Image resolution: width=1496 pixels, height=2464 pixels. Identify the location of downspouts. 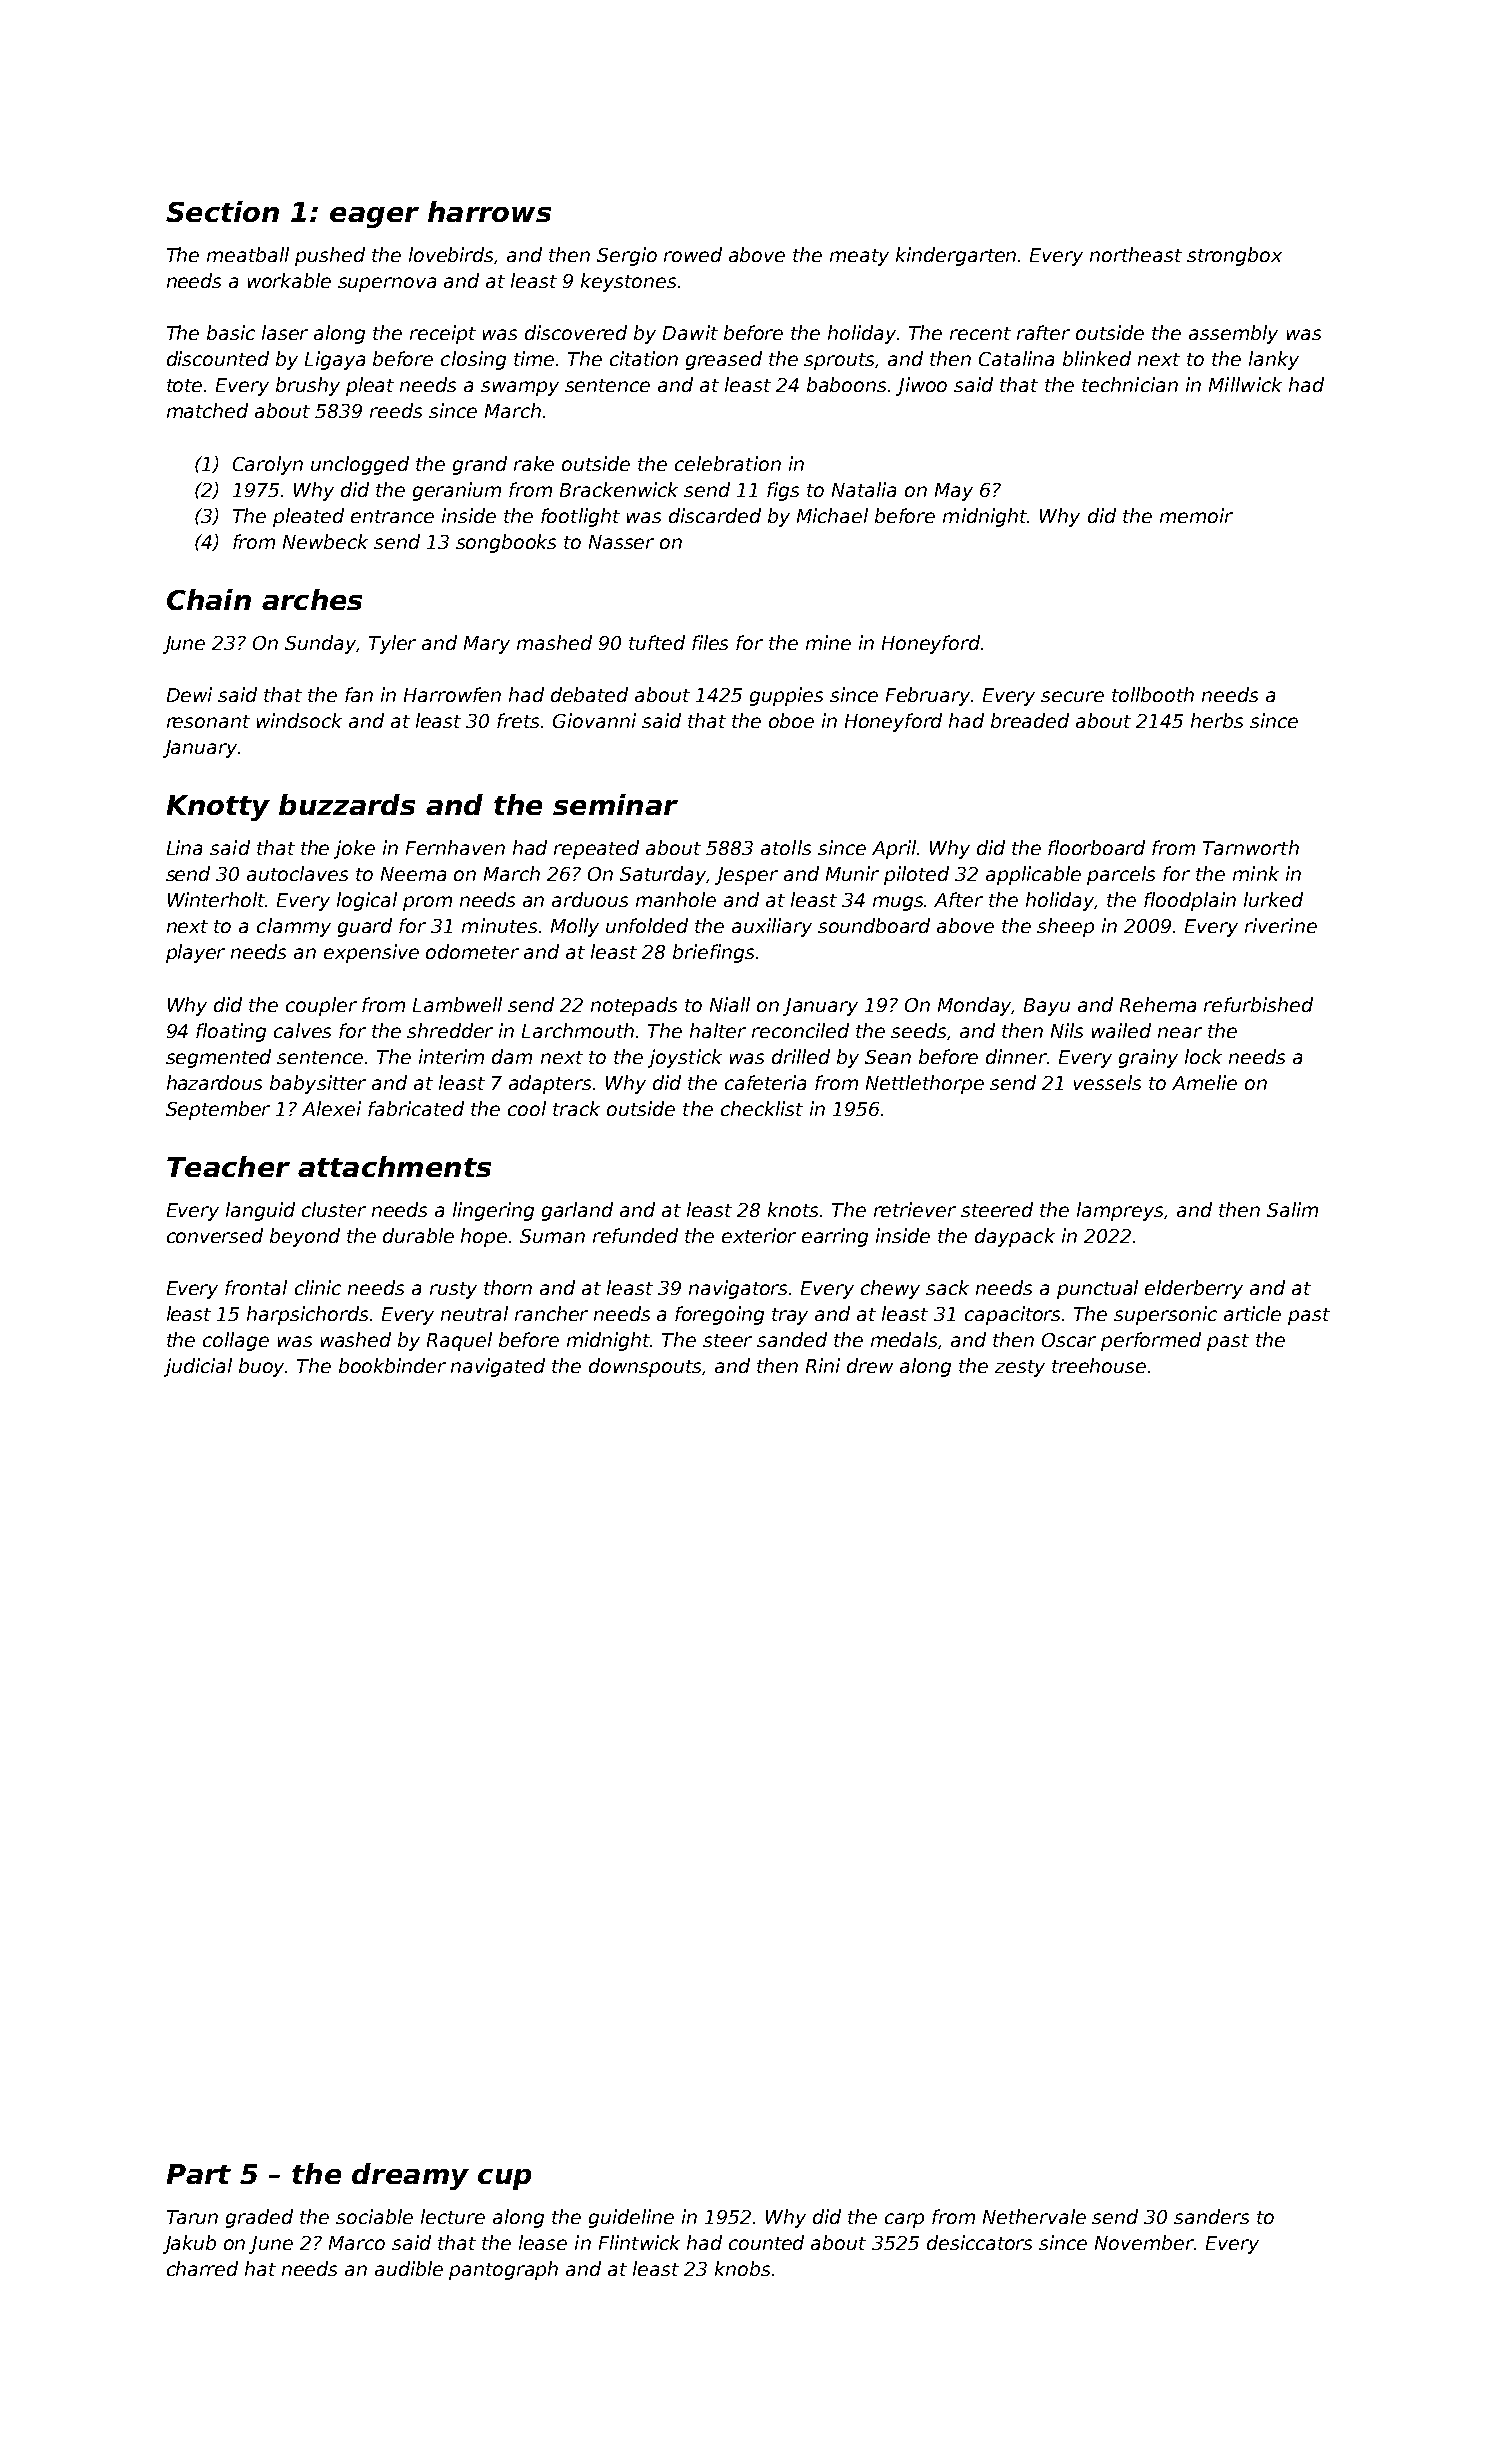
(646, 1367).
